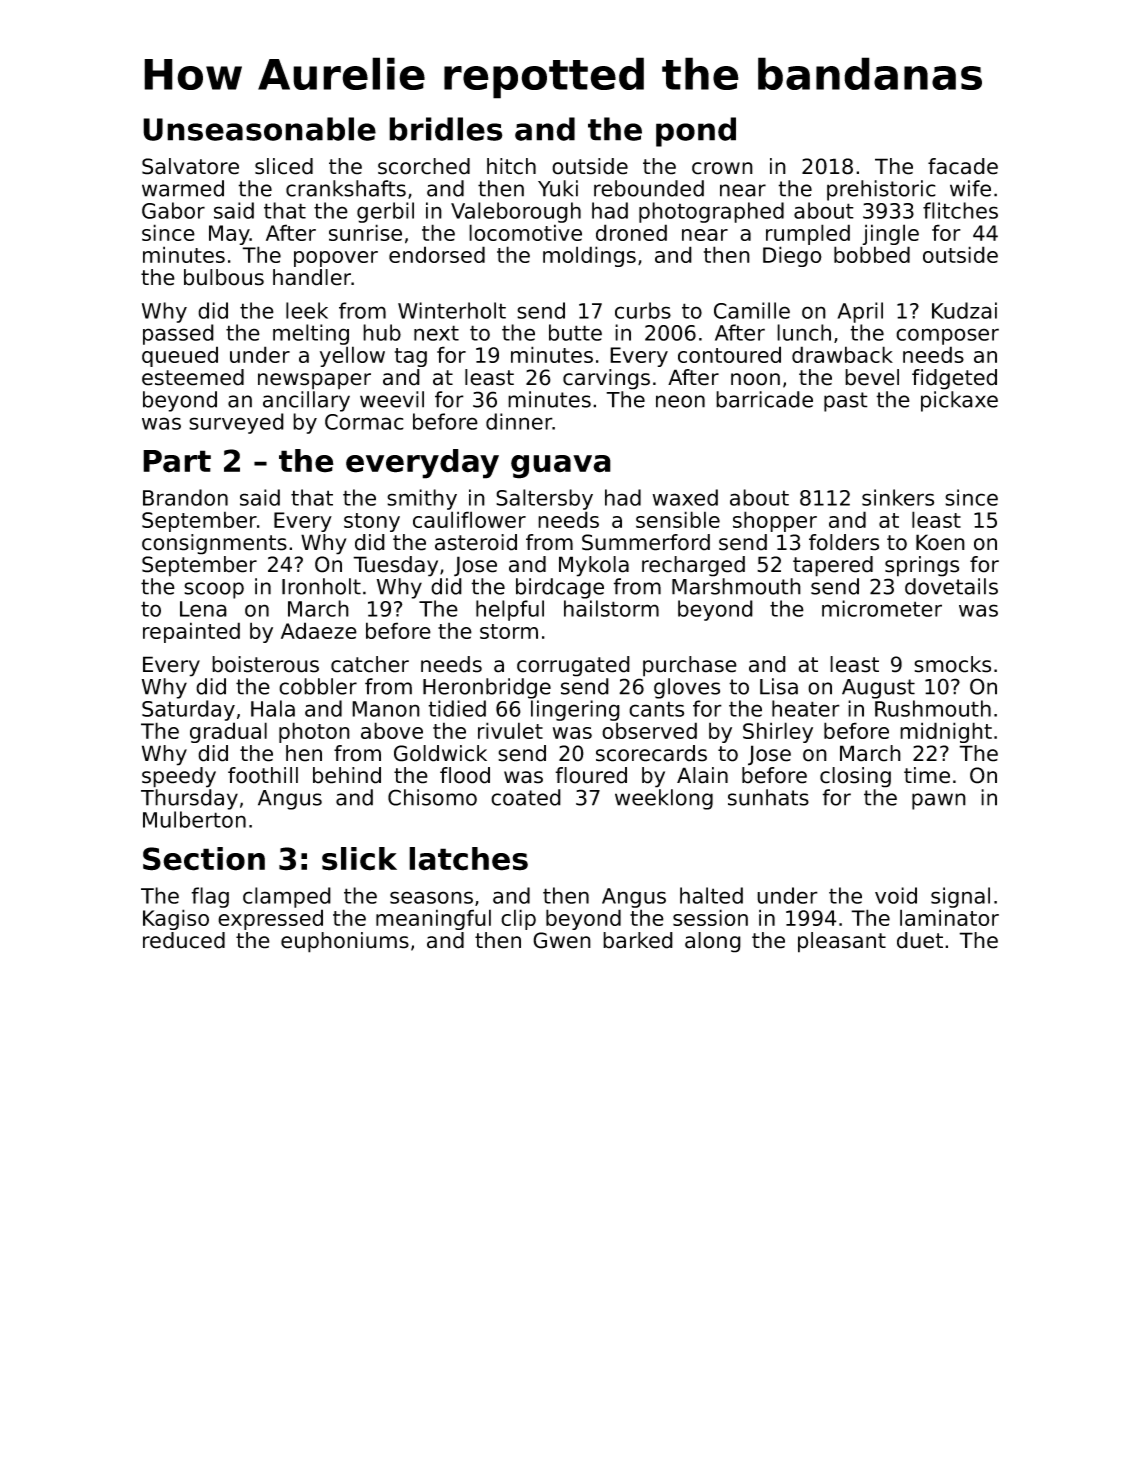  What do you see at coordinates (872, 254) in the image?
I see `bobbed` at bounding box center [872, 254].
